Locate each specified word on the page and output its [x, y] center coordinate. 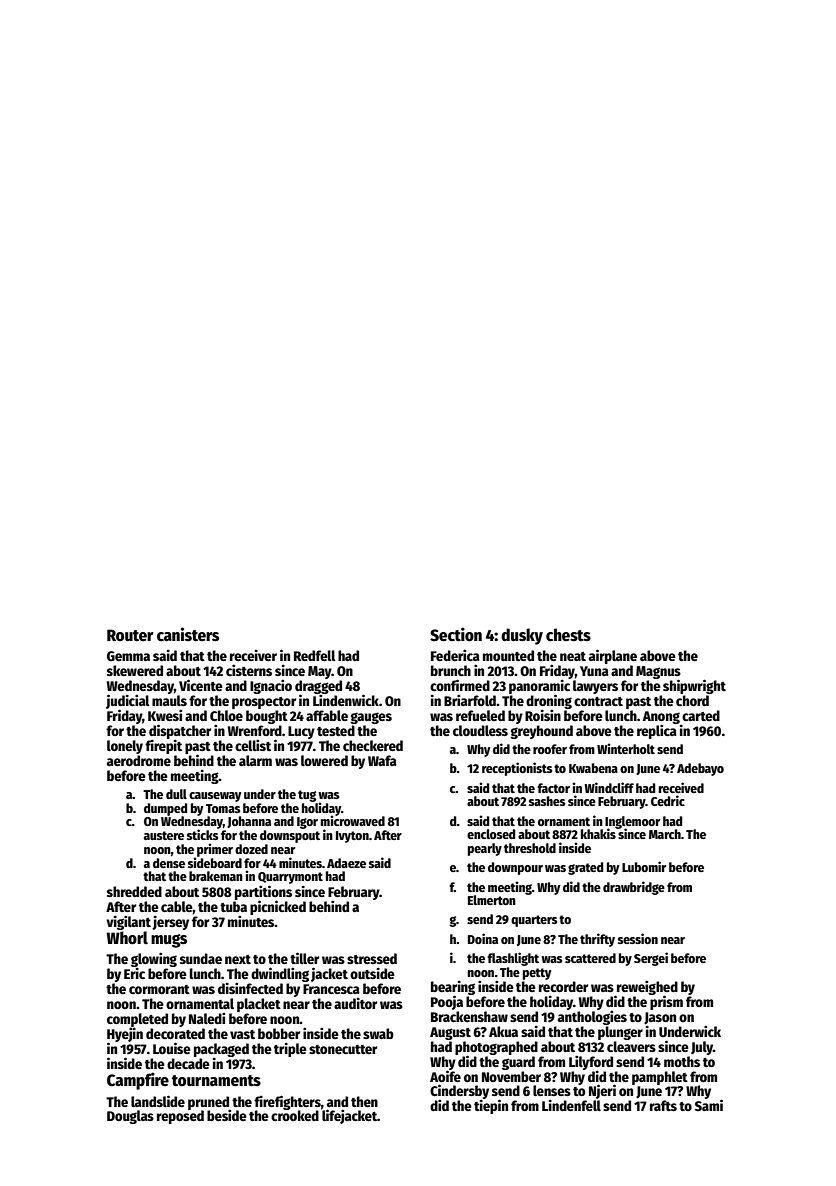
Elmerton [492, 900]
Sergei [651, 959]
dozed [251, 849]
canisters [188, 634]
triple [290, 1050]
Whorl [127, 938]
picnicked [278, 907]
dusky [522, 636]
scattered [590, 958]
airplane [613, 656]
